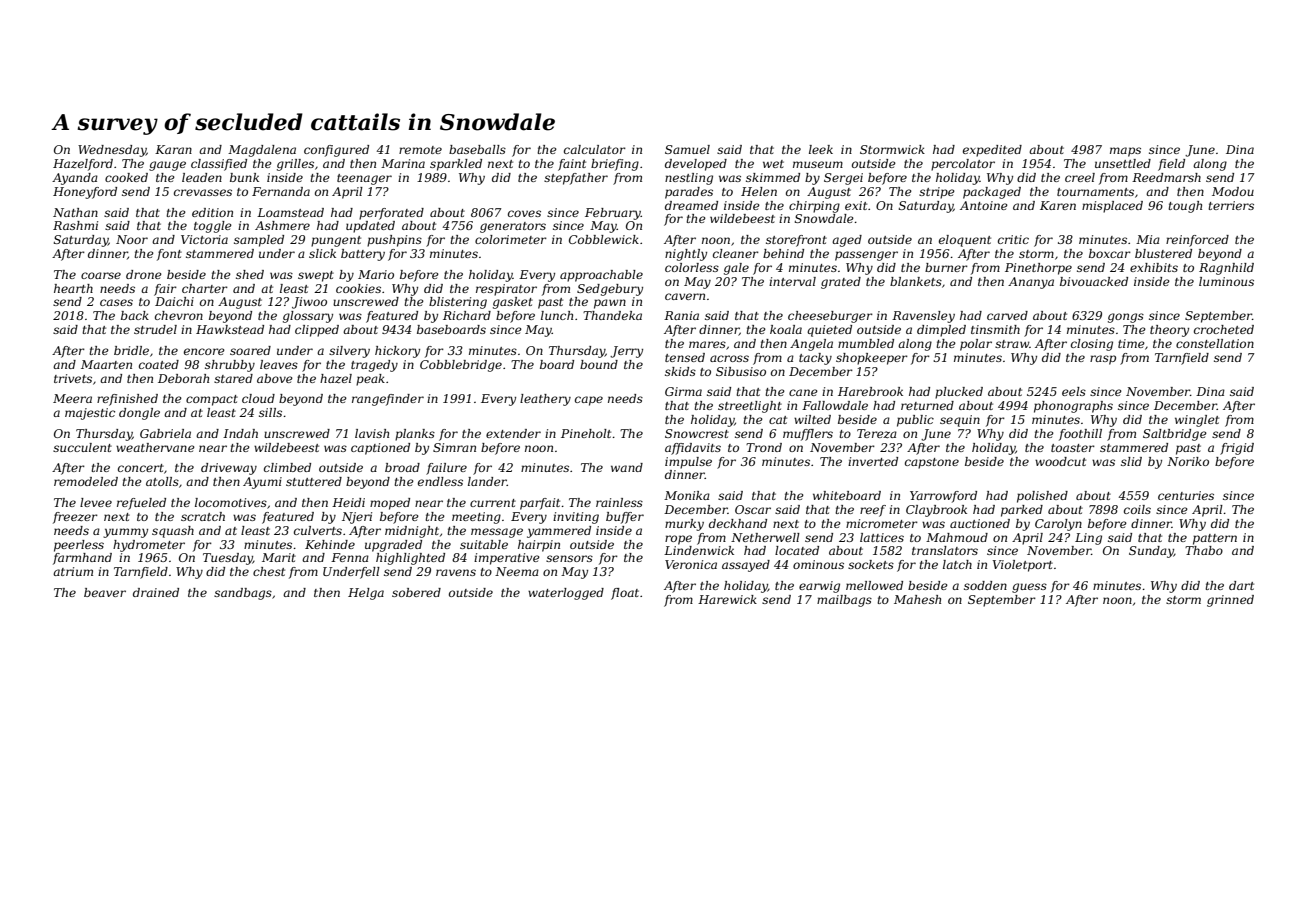  I want to click on pattern, so click(1215, 539).
